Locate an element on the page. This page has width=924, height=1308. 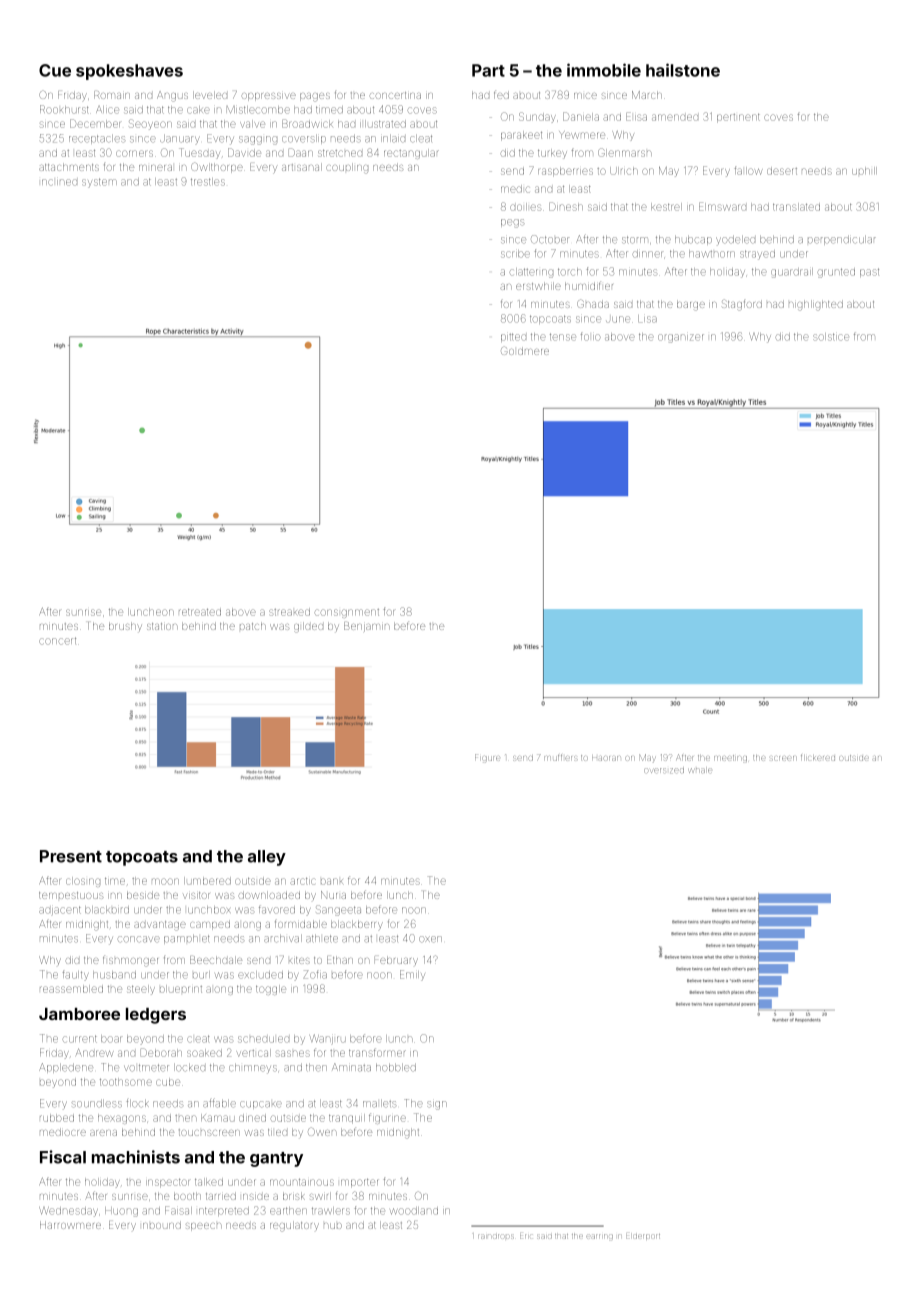
organizer is located at coordinates (681, 338).
